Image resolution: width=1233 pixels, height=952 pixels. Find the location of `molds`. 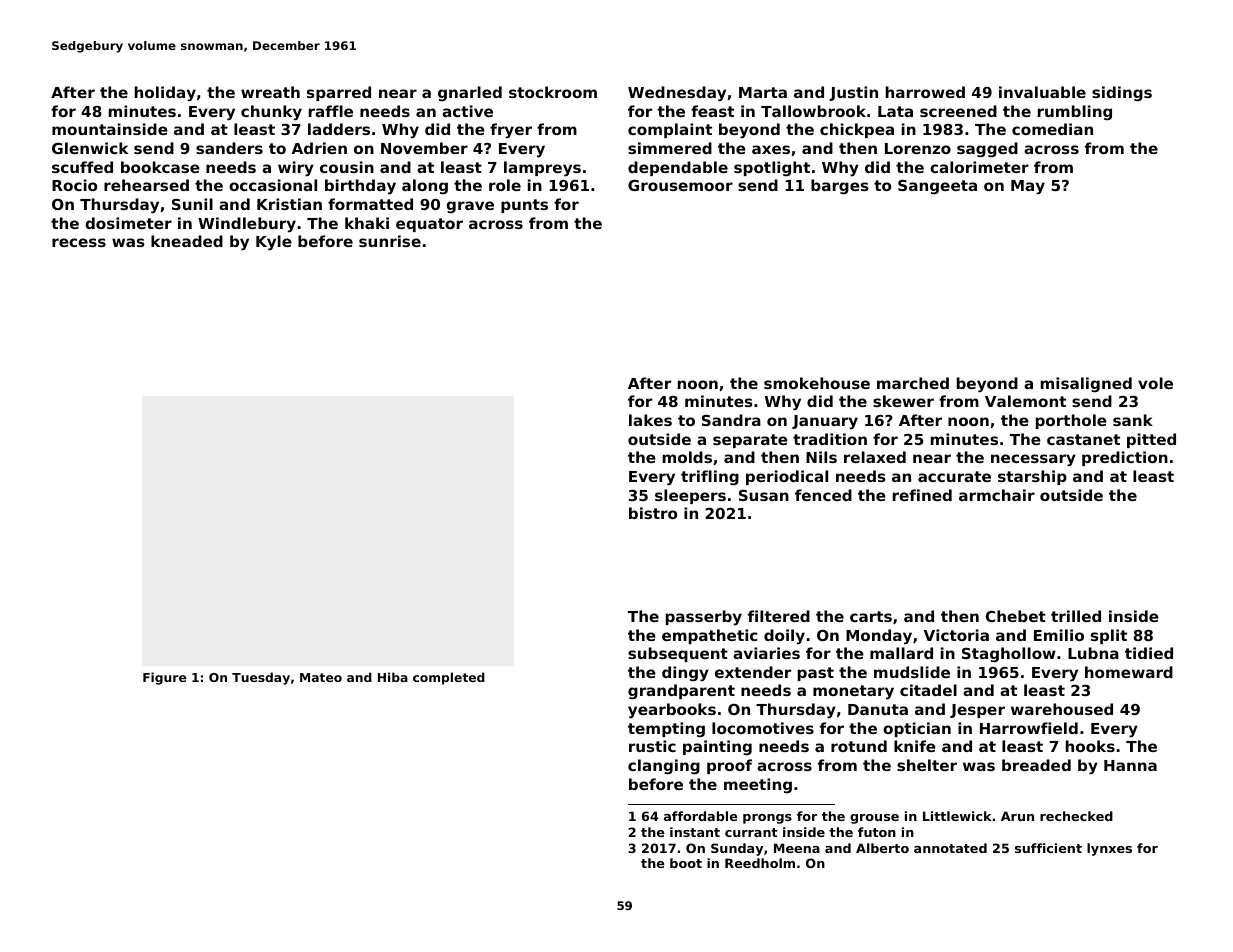

molds is located at coordinates (687, 457).
